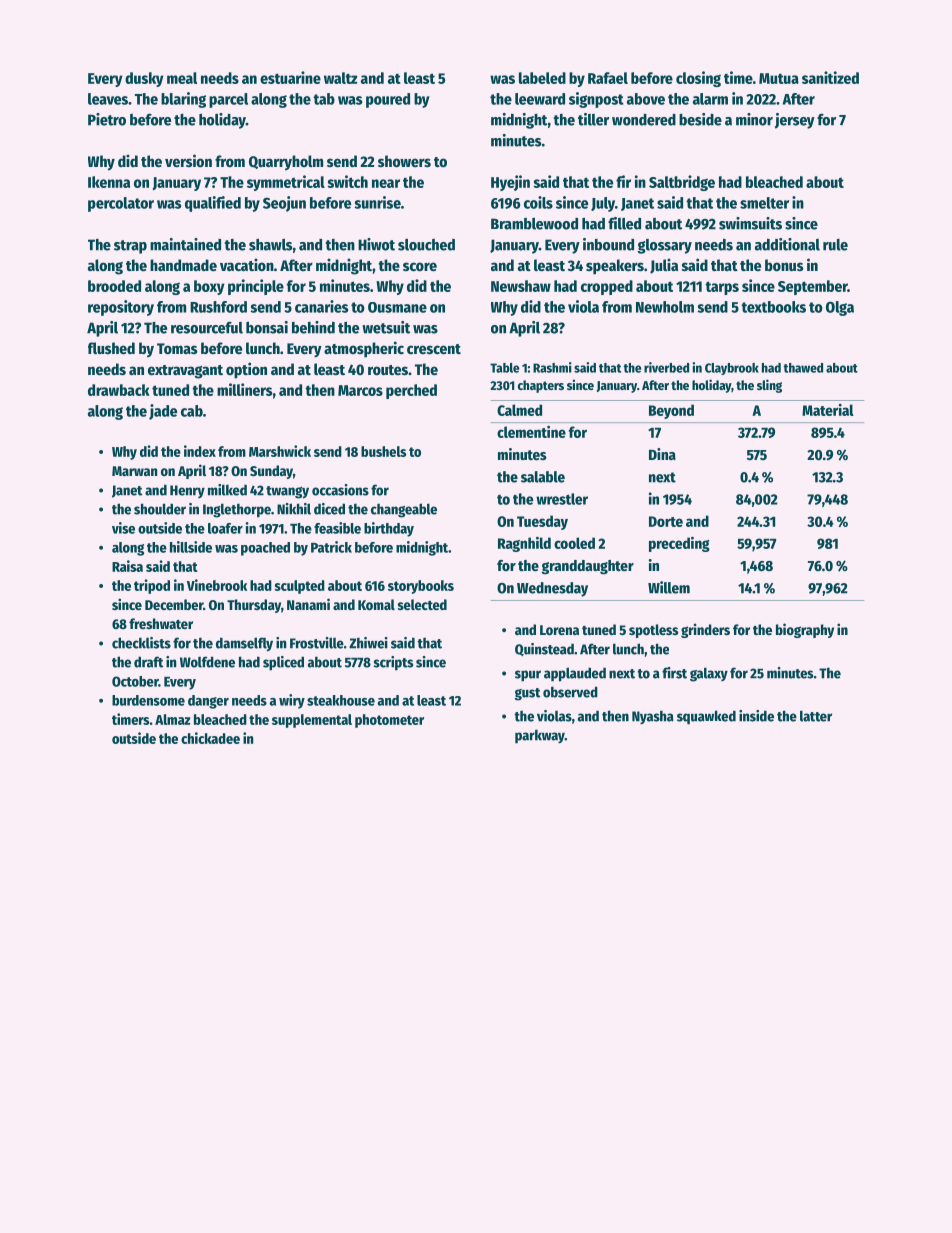 Image resolution: width=952 pixels, height=1233 pixels. I want to click on textbooks, so click(773, 307).
